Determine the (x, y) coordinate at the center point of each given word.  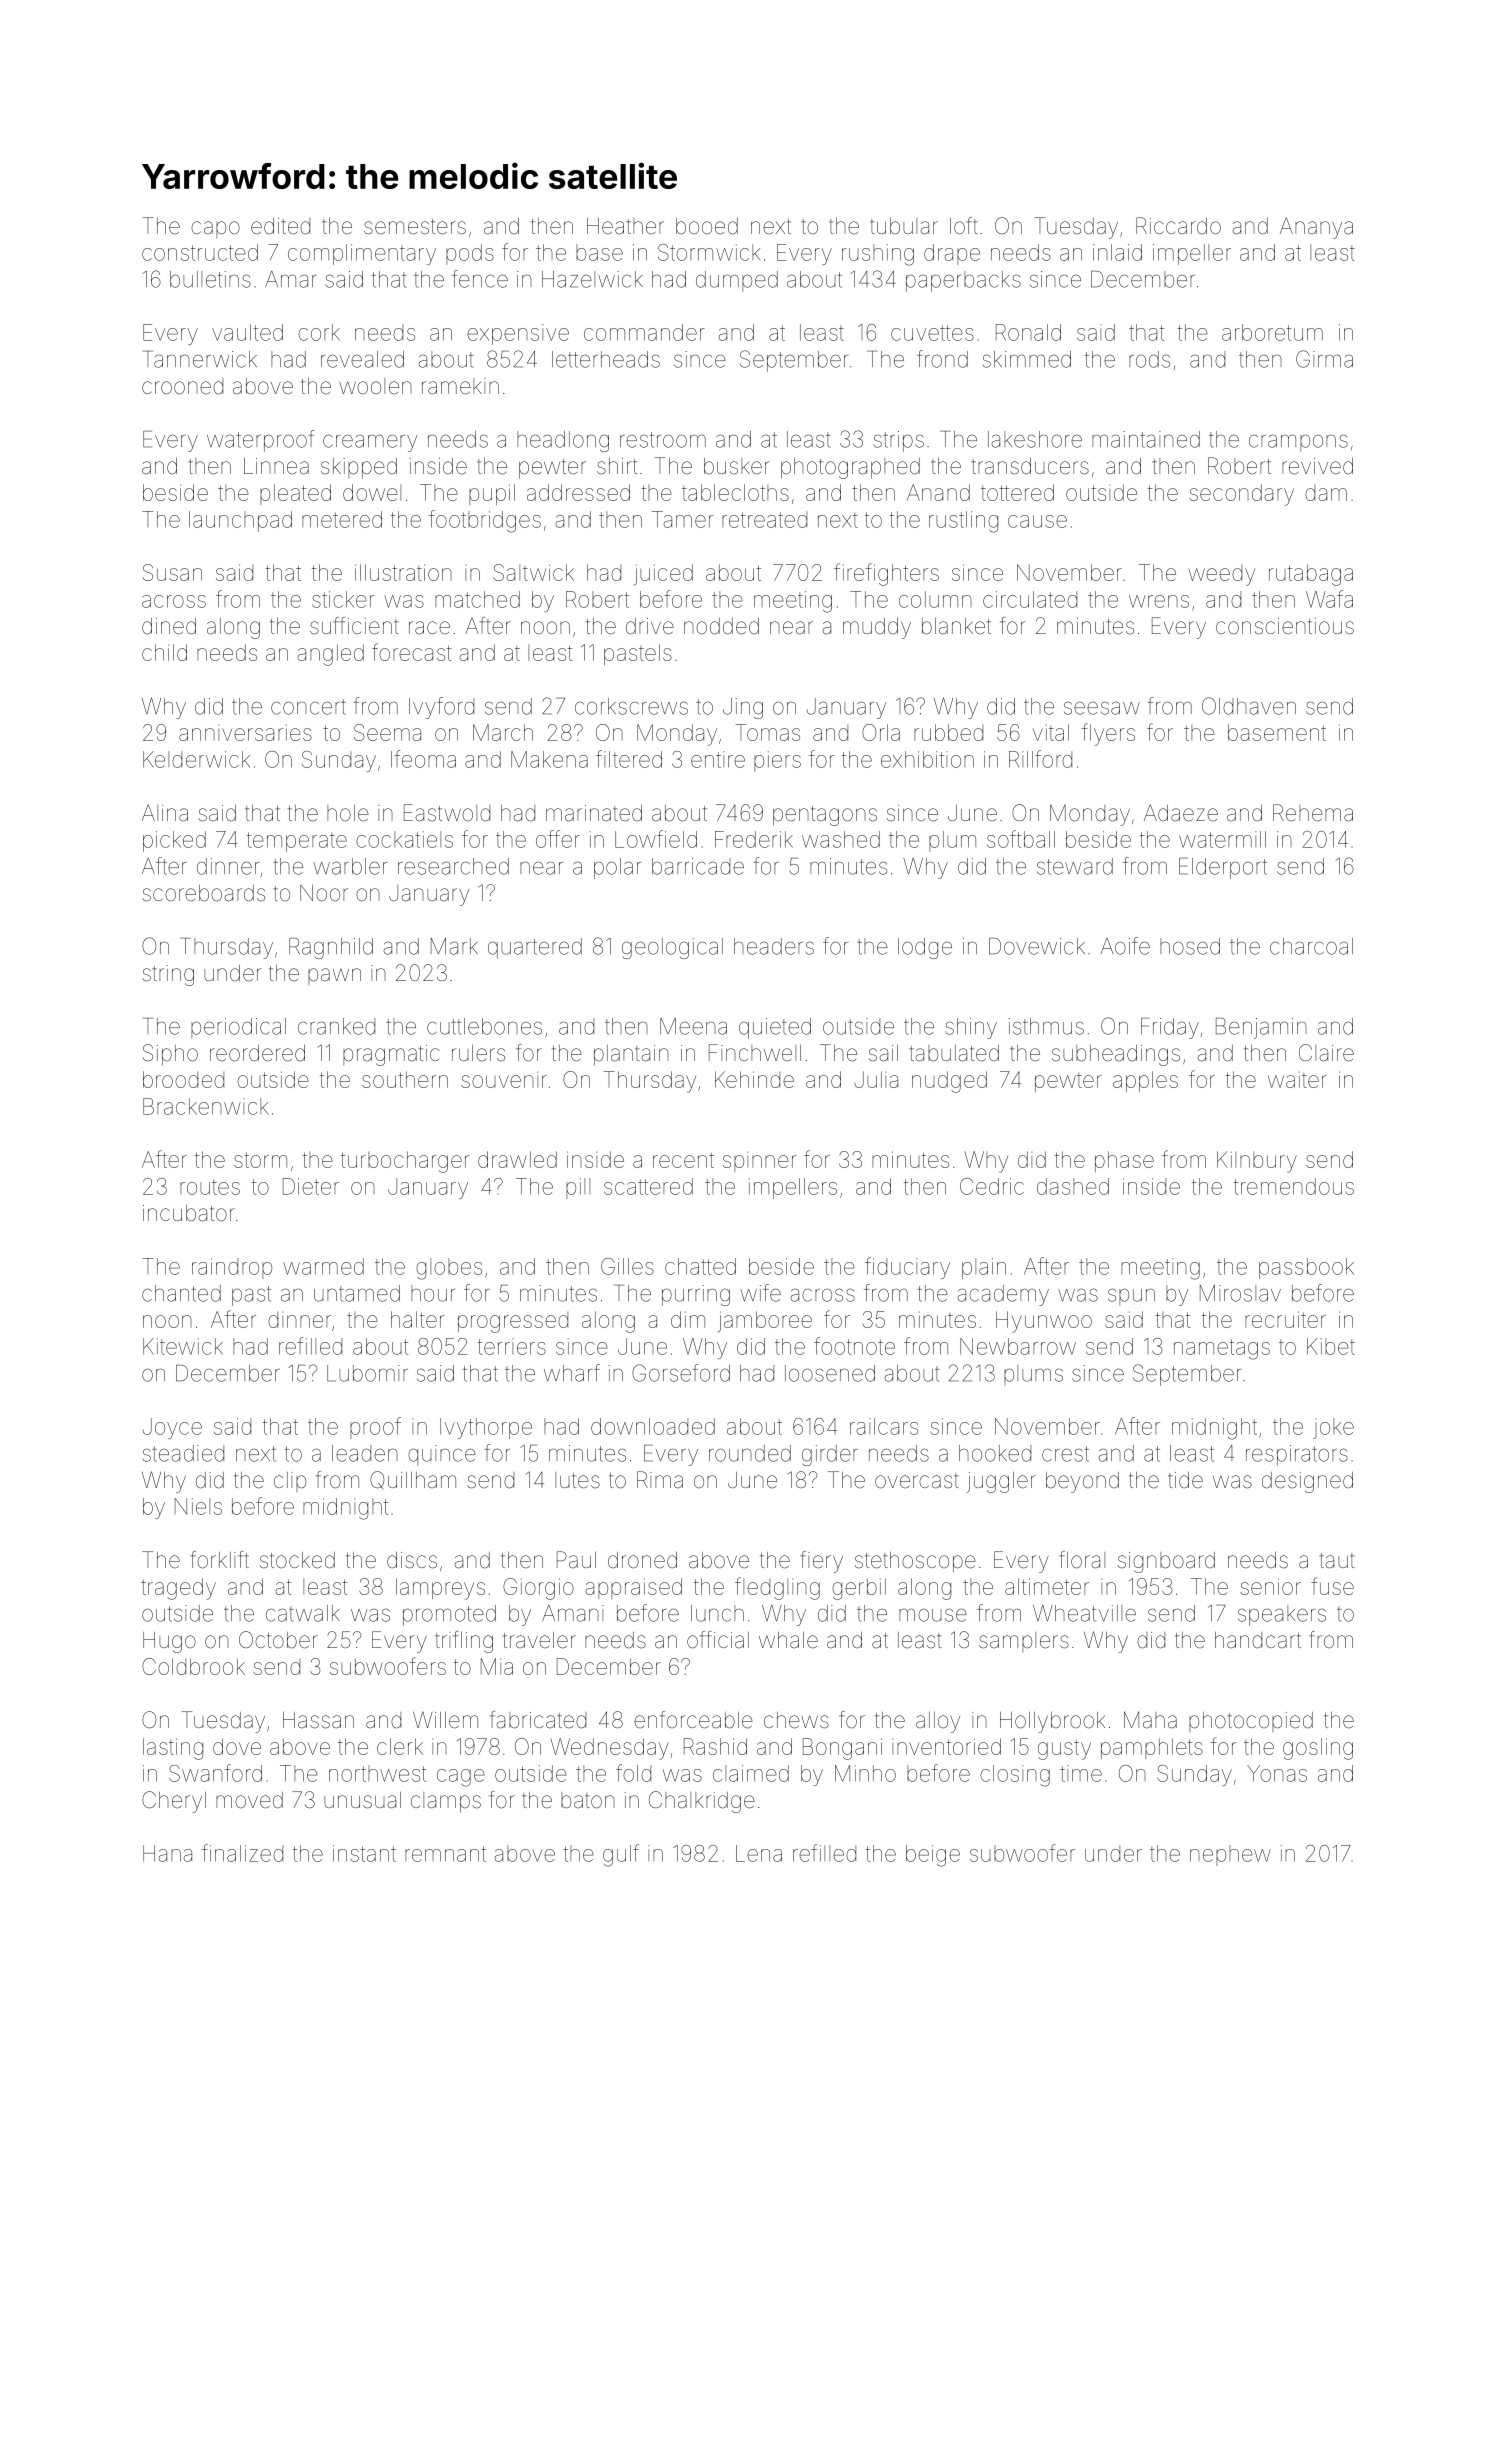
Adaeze (1181, 813)
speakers (1282, 1615)
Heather (625, 226)
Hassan (318, 1720)
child (164, 652)
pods (470, 254)
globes (449, 1269)
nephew (1230, 1855)
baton (588, 1800)
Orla (881, 732)
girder (830, 1455)
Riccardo (1178, 226)
